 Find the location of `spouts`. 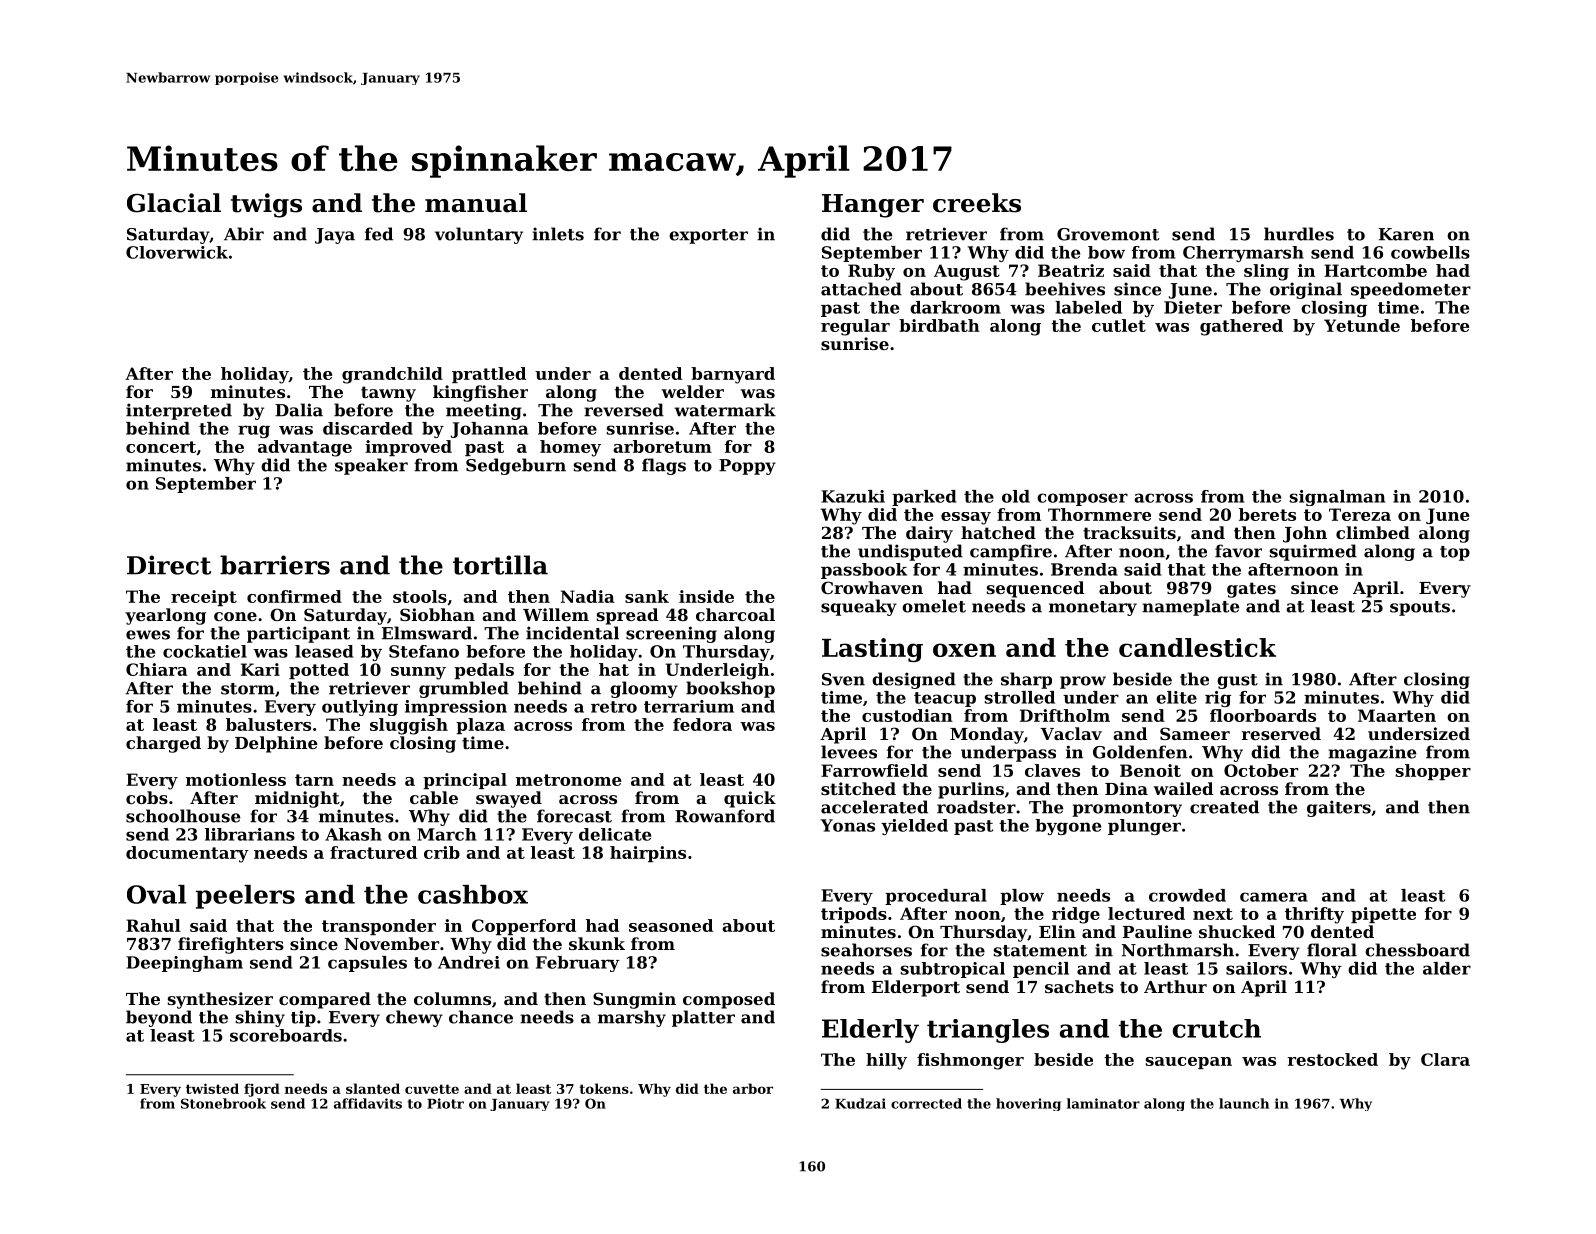

spouts is located at coordinates (1420, 608).
